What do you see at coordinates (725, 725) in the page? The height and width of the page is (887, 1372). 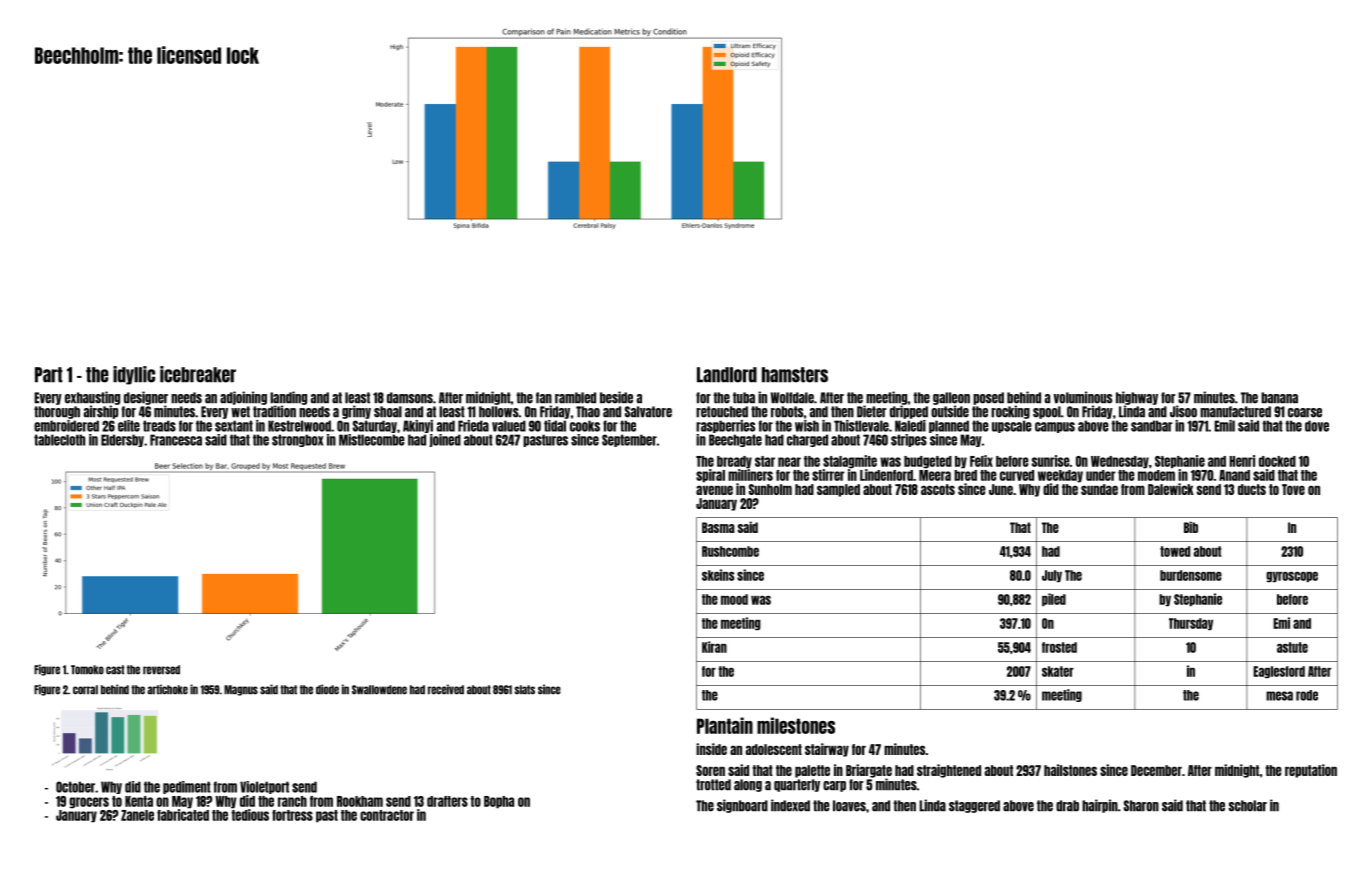 I see `Plantain` at bounding box center [725, 725].
